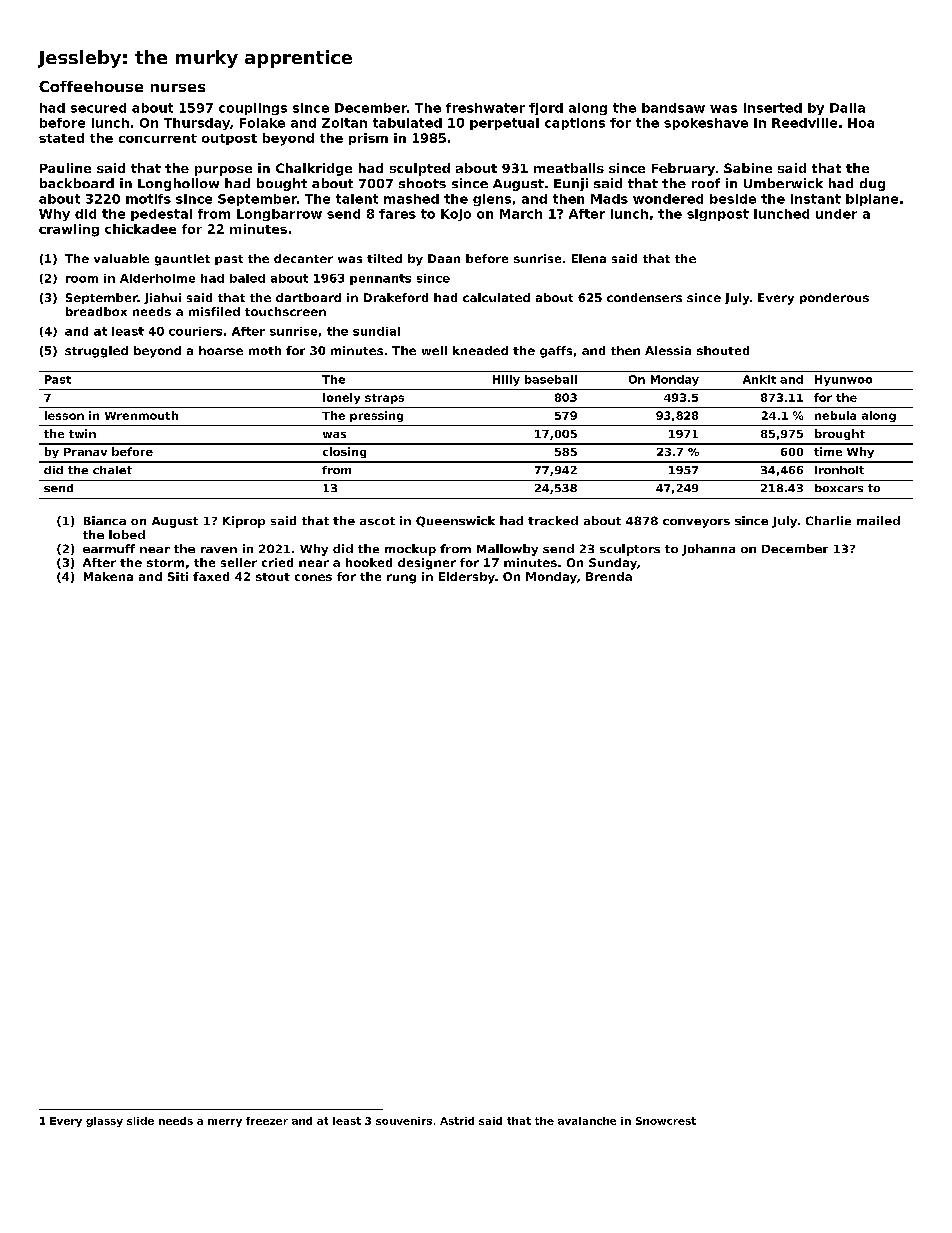 Image resolution: width=952 pixels, height=1233 pixels. What do you see at coordinates (108, 576) in the screenshot?
I see `Makena` at bounding box center [108, 576].
